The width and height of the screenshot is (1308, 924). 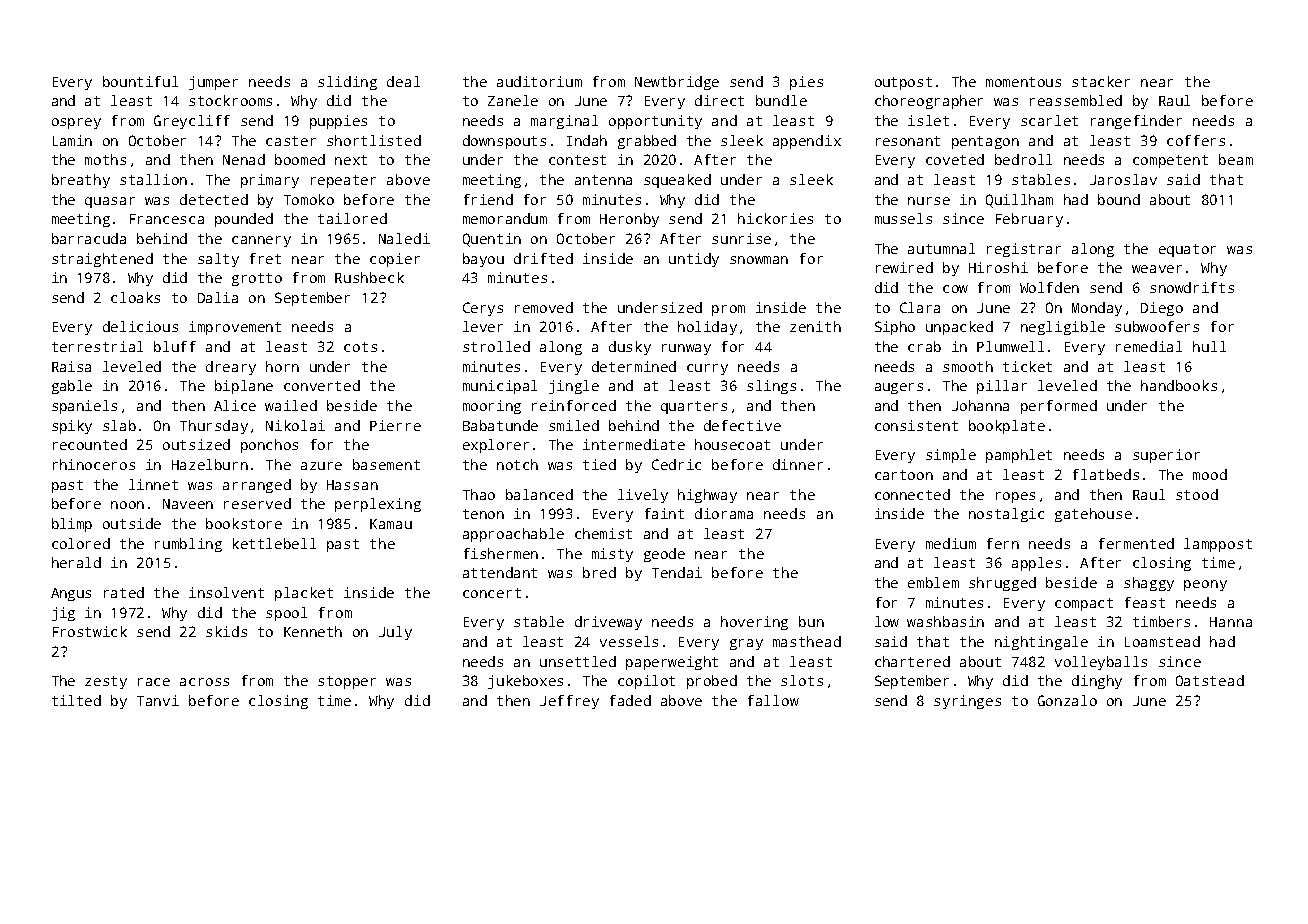 What do you see at coordinates (677, 572) in the screenshot?
I see `Tendai` at bounding box center [677, 572].
